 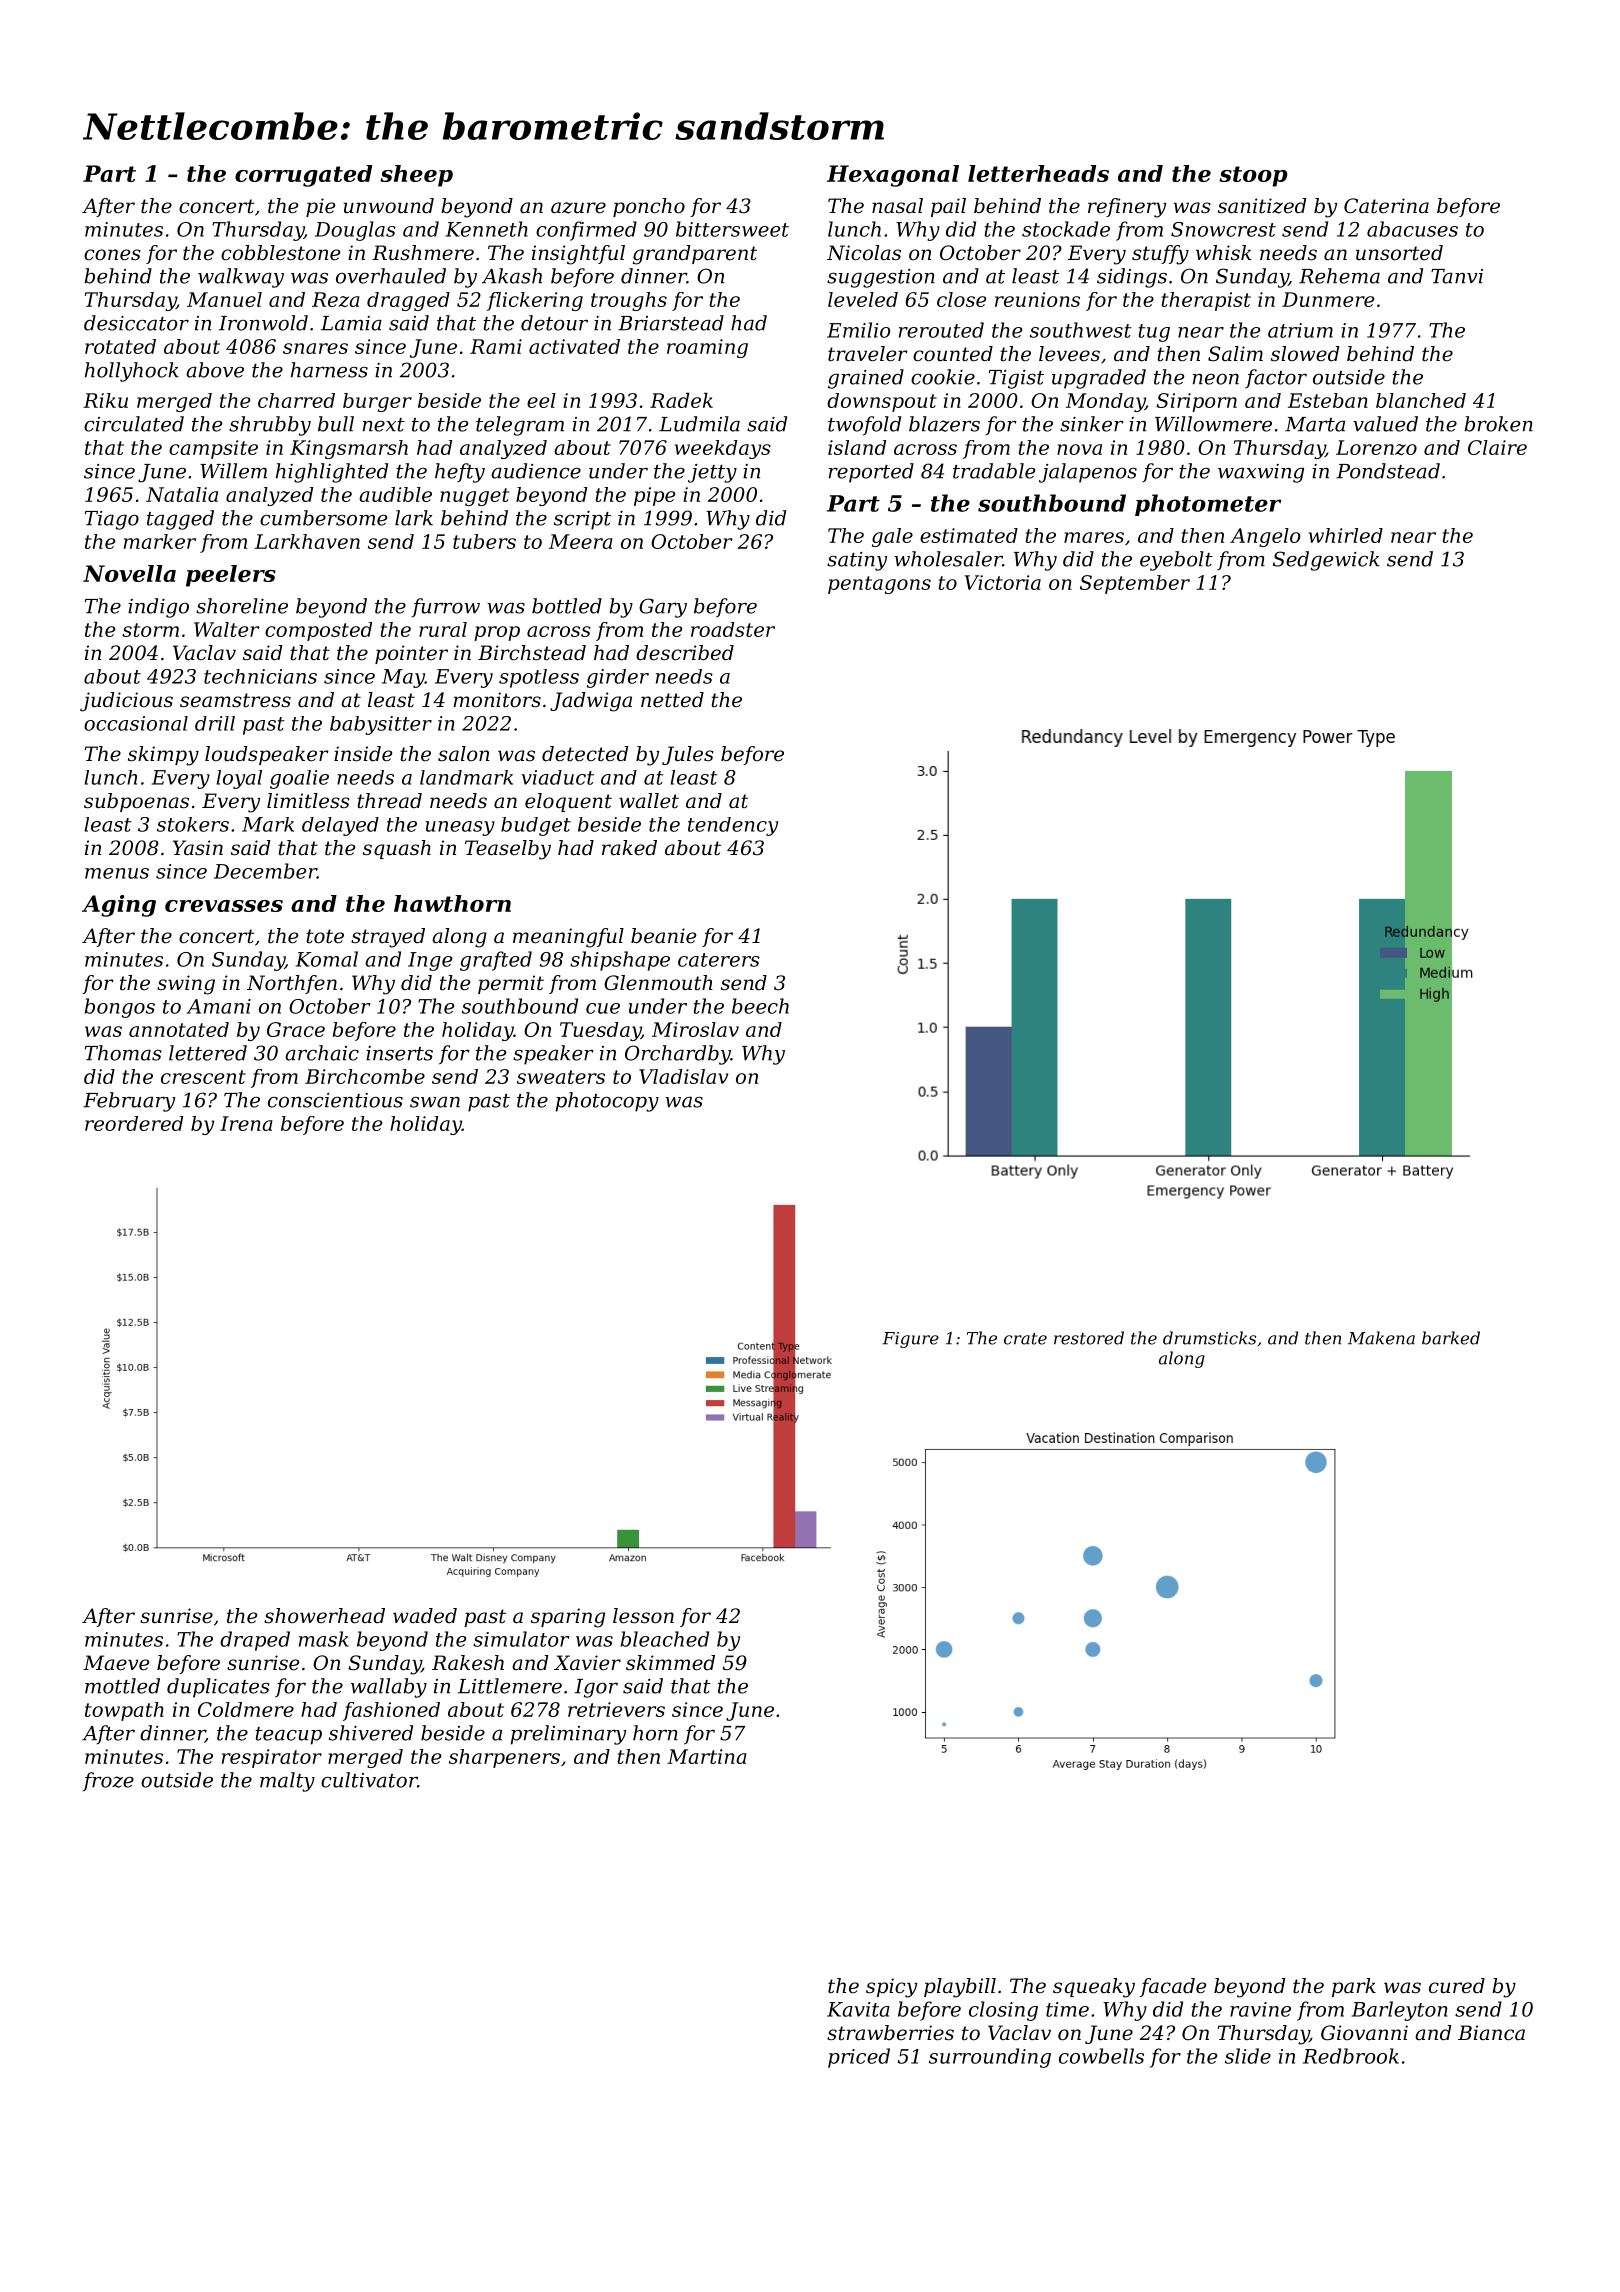 What do you see at coordinates (246, 1123) in the document?
I see `Irena` at bounding box center [246, 1123].
